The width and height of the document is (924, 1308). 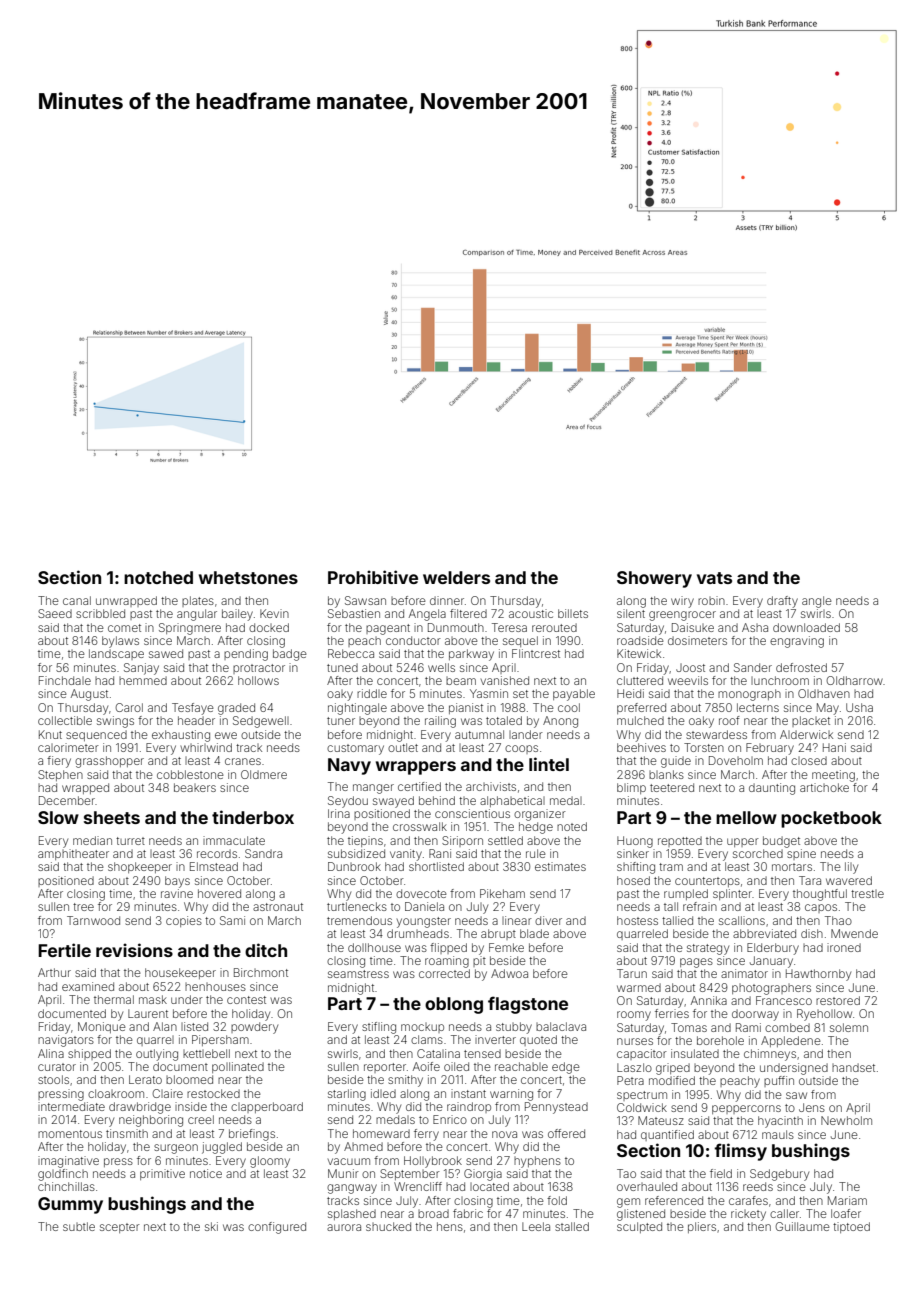 I want to click on rerouted, so click(x=554, y=627).
